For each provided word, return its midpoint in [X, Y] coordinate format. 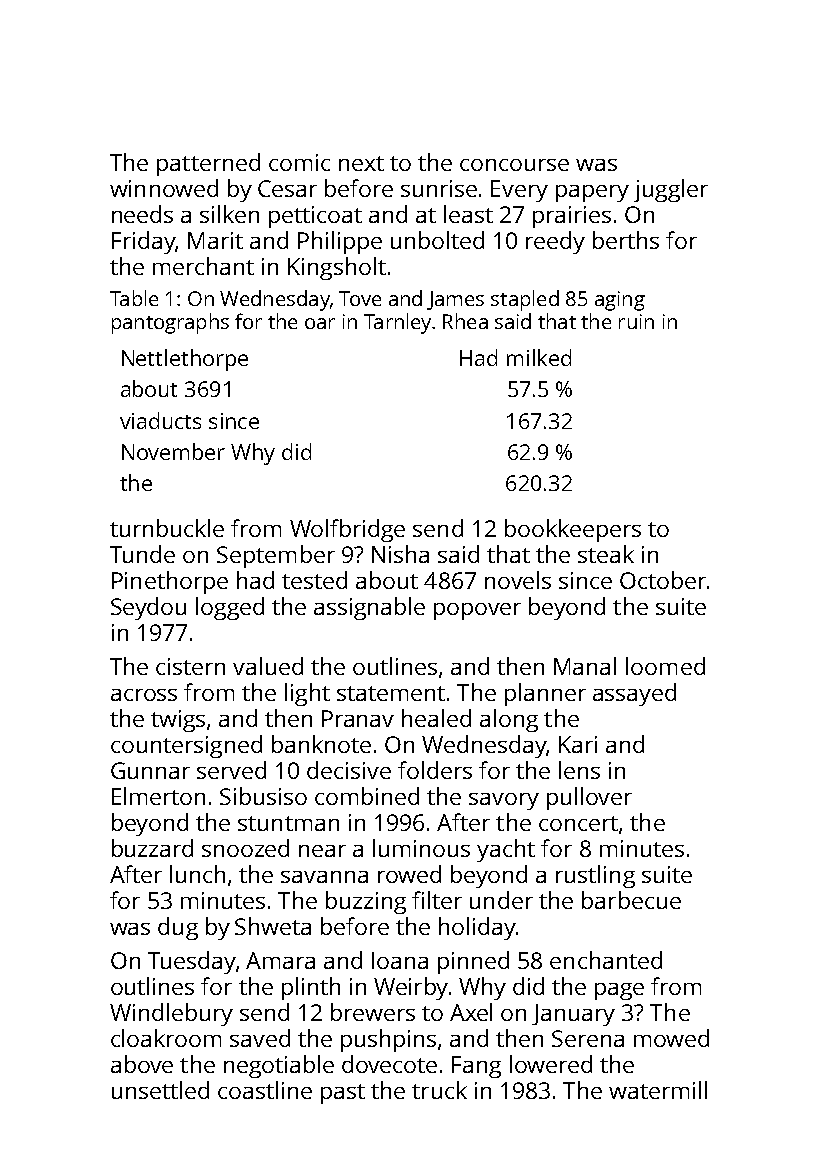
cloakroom [166, 1038]
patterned [208, 164]
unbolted [437, 240]
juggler [671, 190]
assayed [634, 694]
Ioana [400, 960]
